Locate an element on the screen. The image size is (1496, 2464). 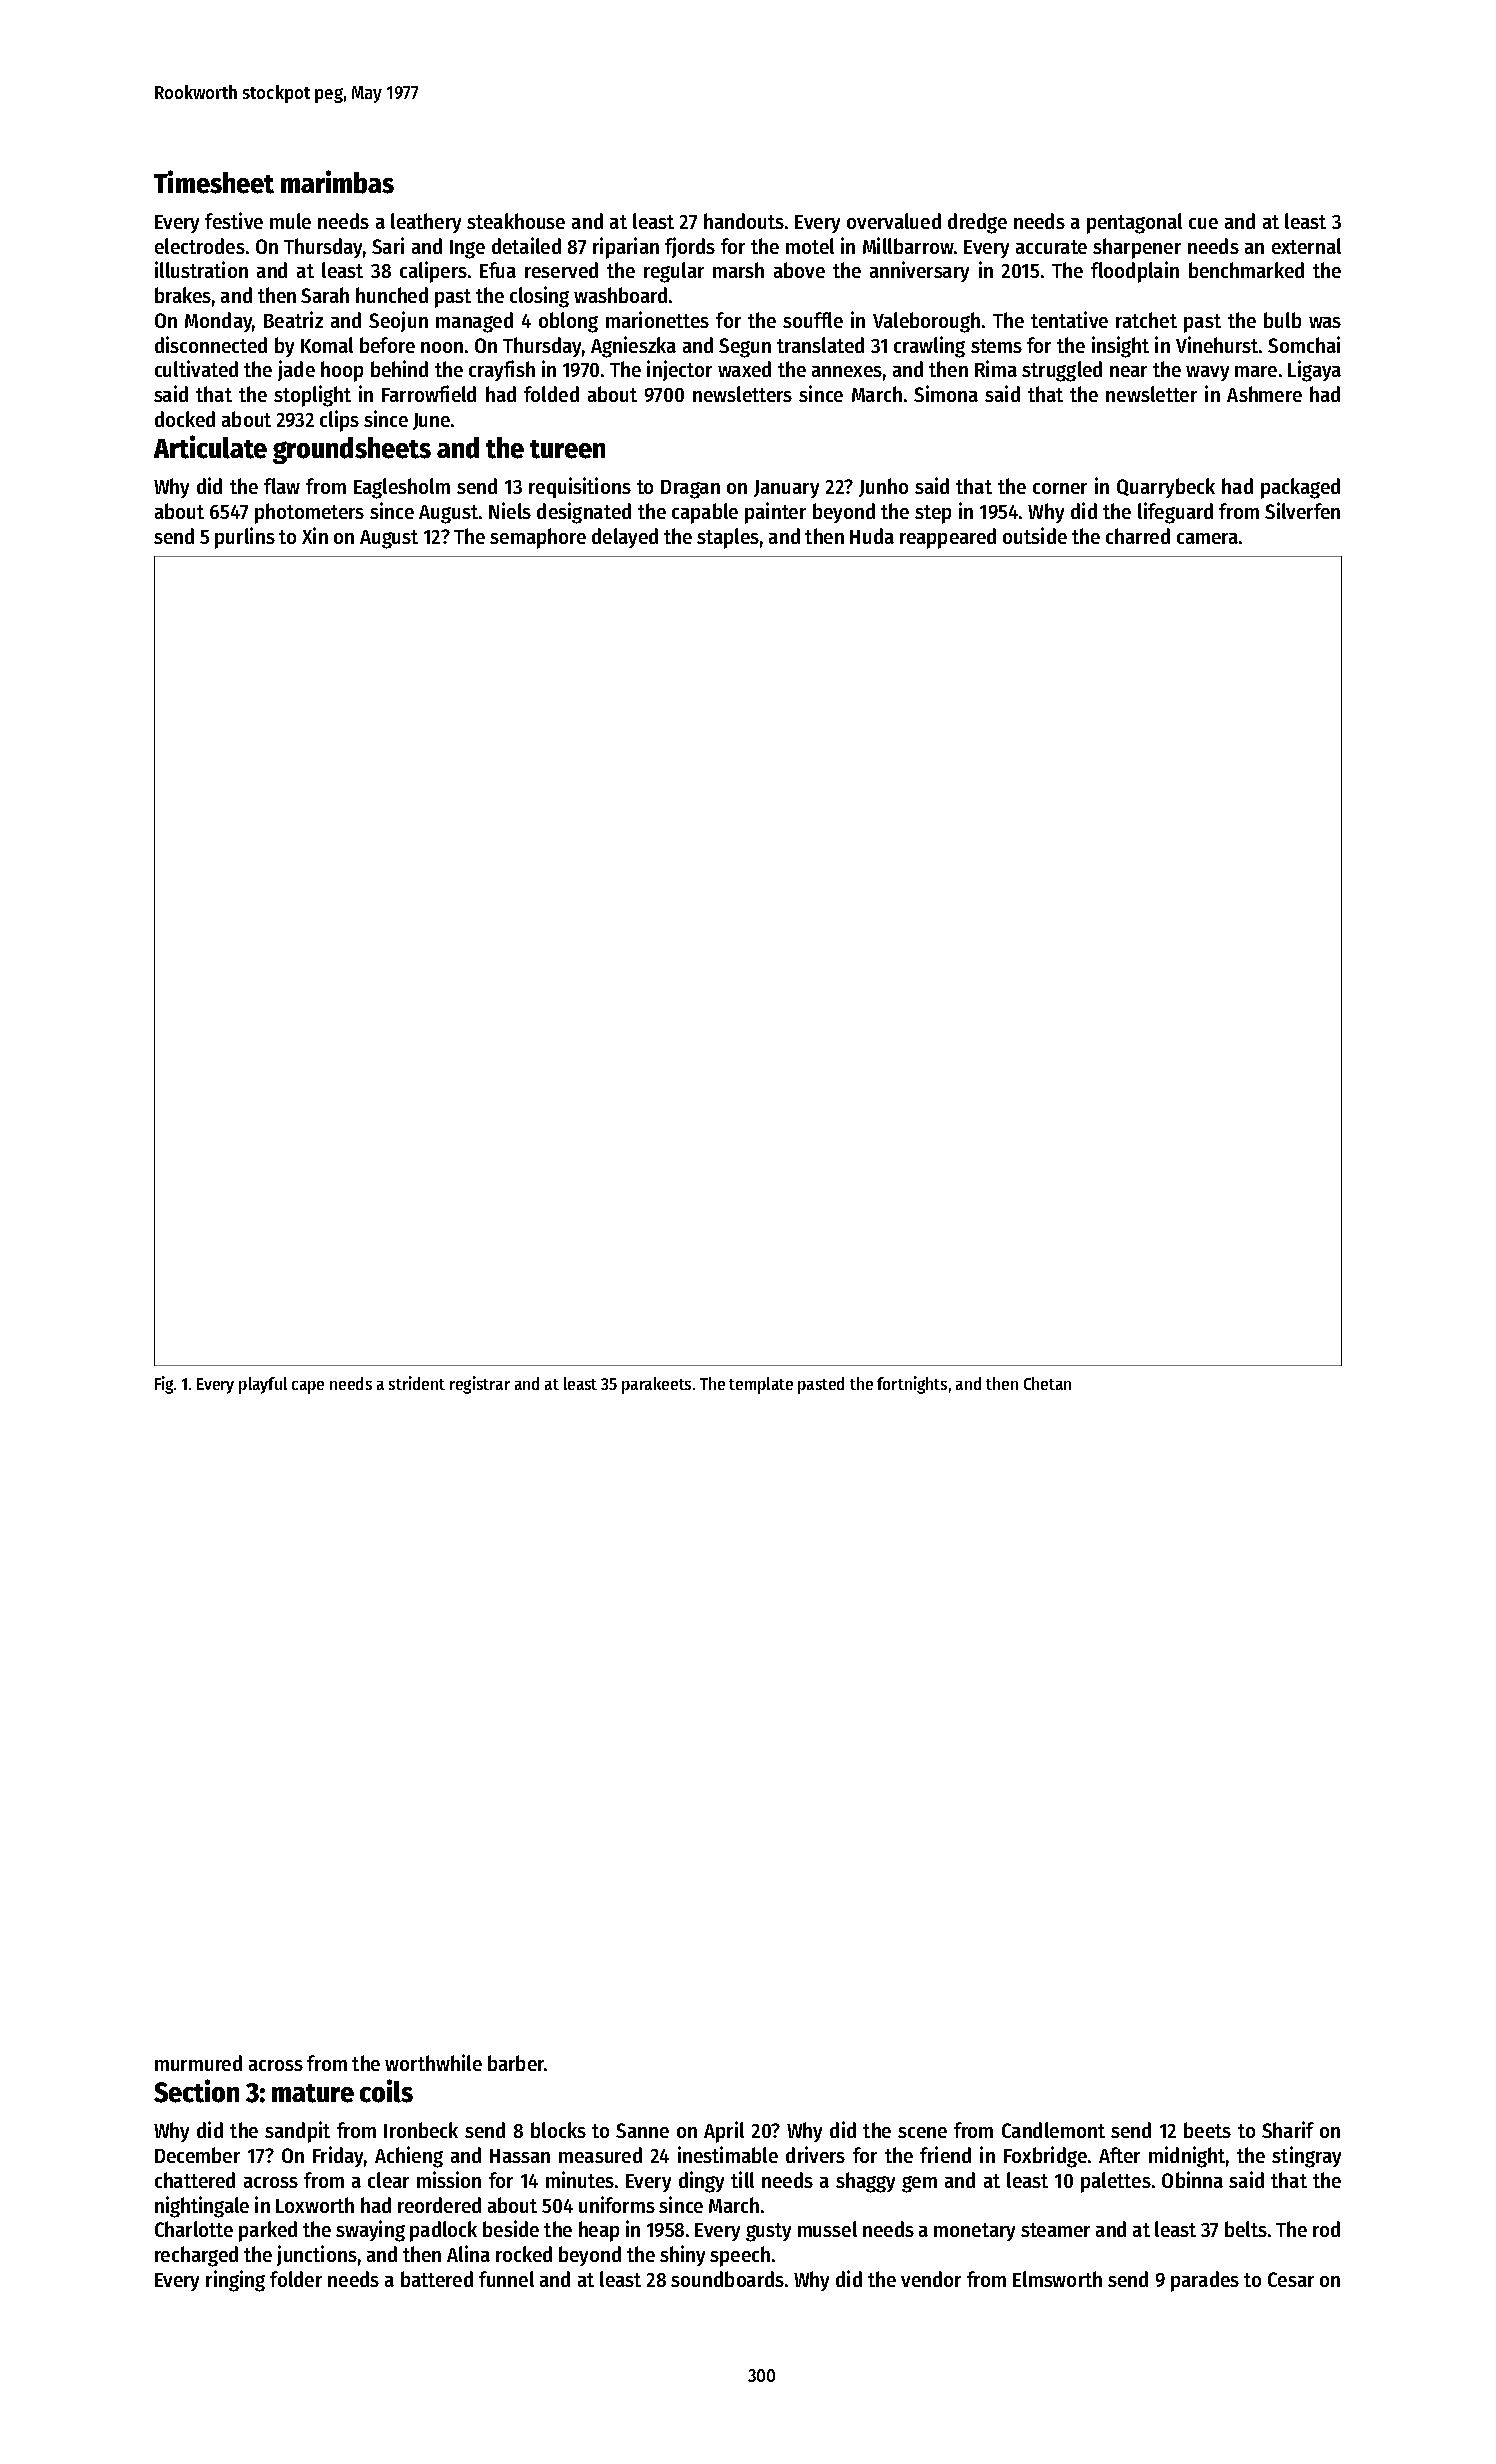
registrar is located at coordinates (480, 1385).
